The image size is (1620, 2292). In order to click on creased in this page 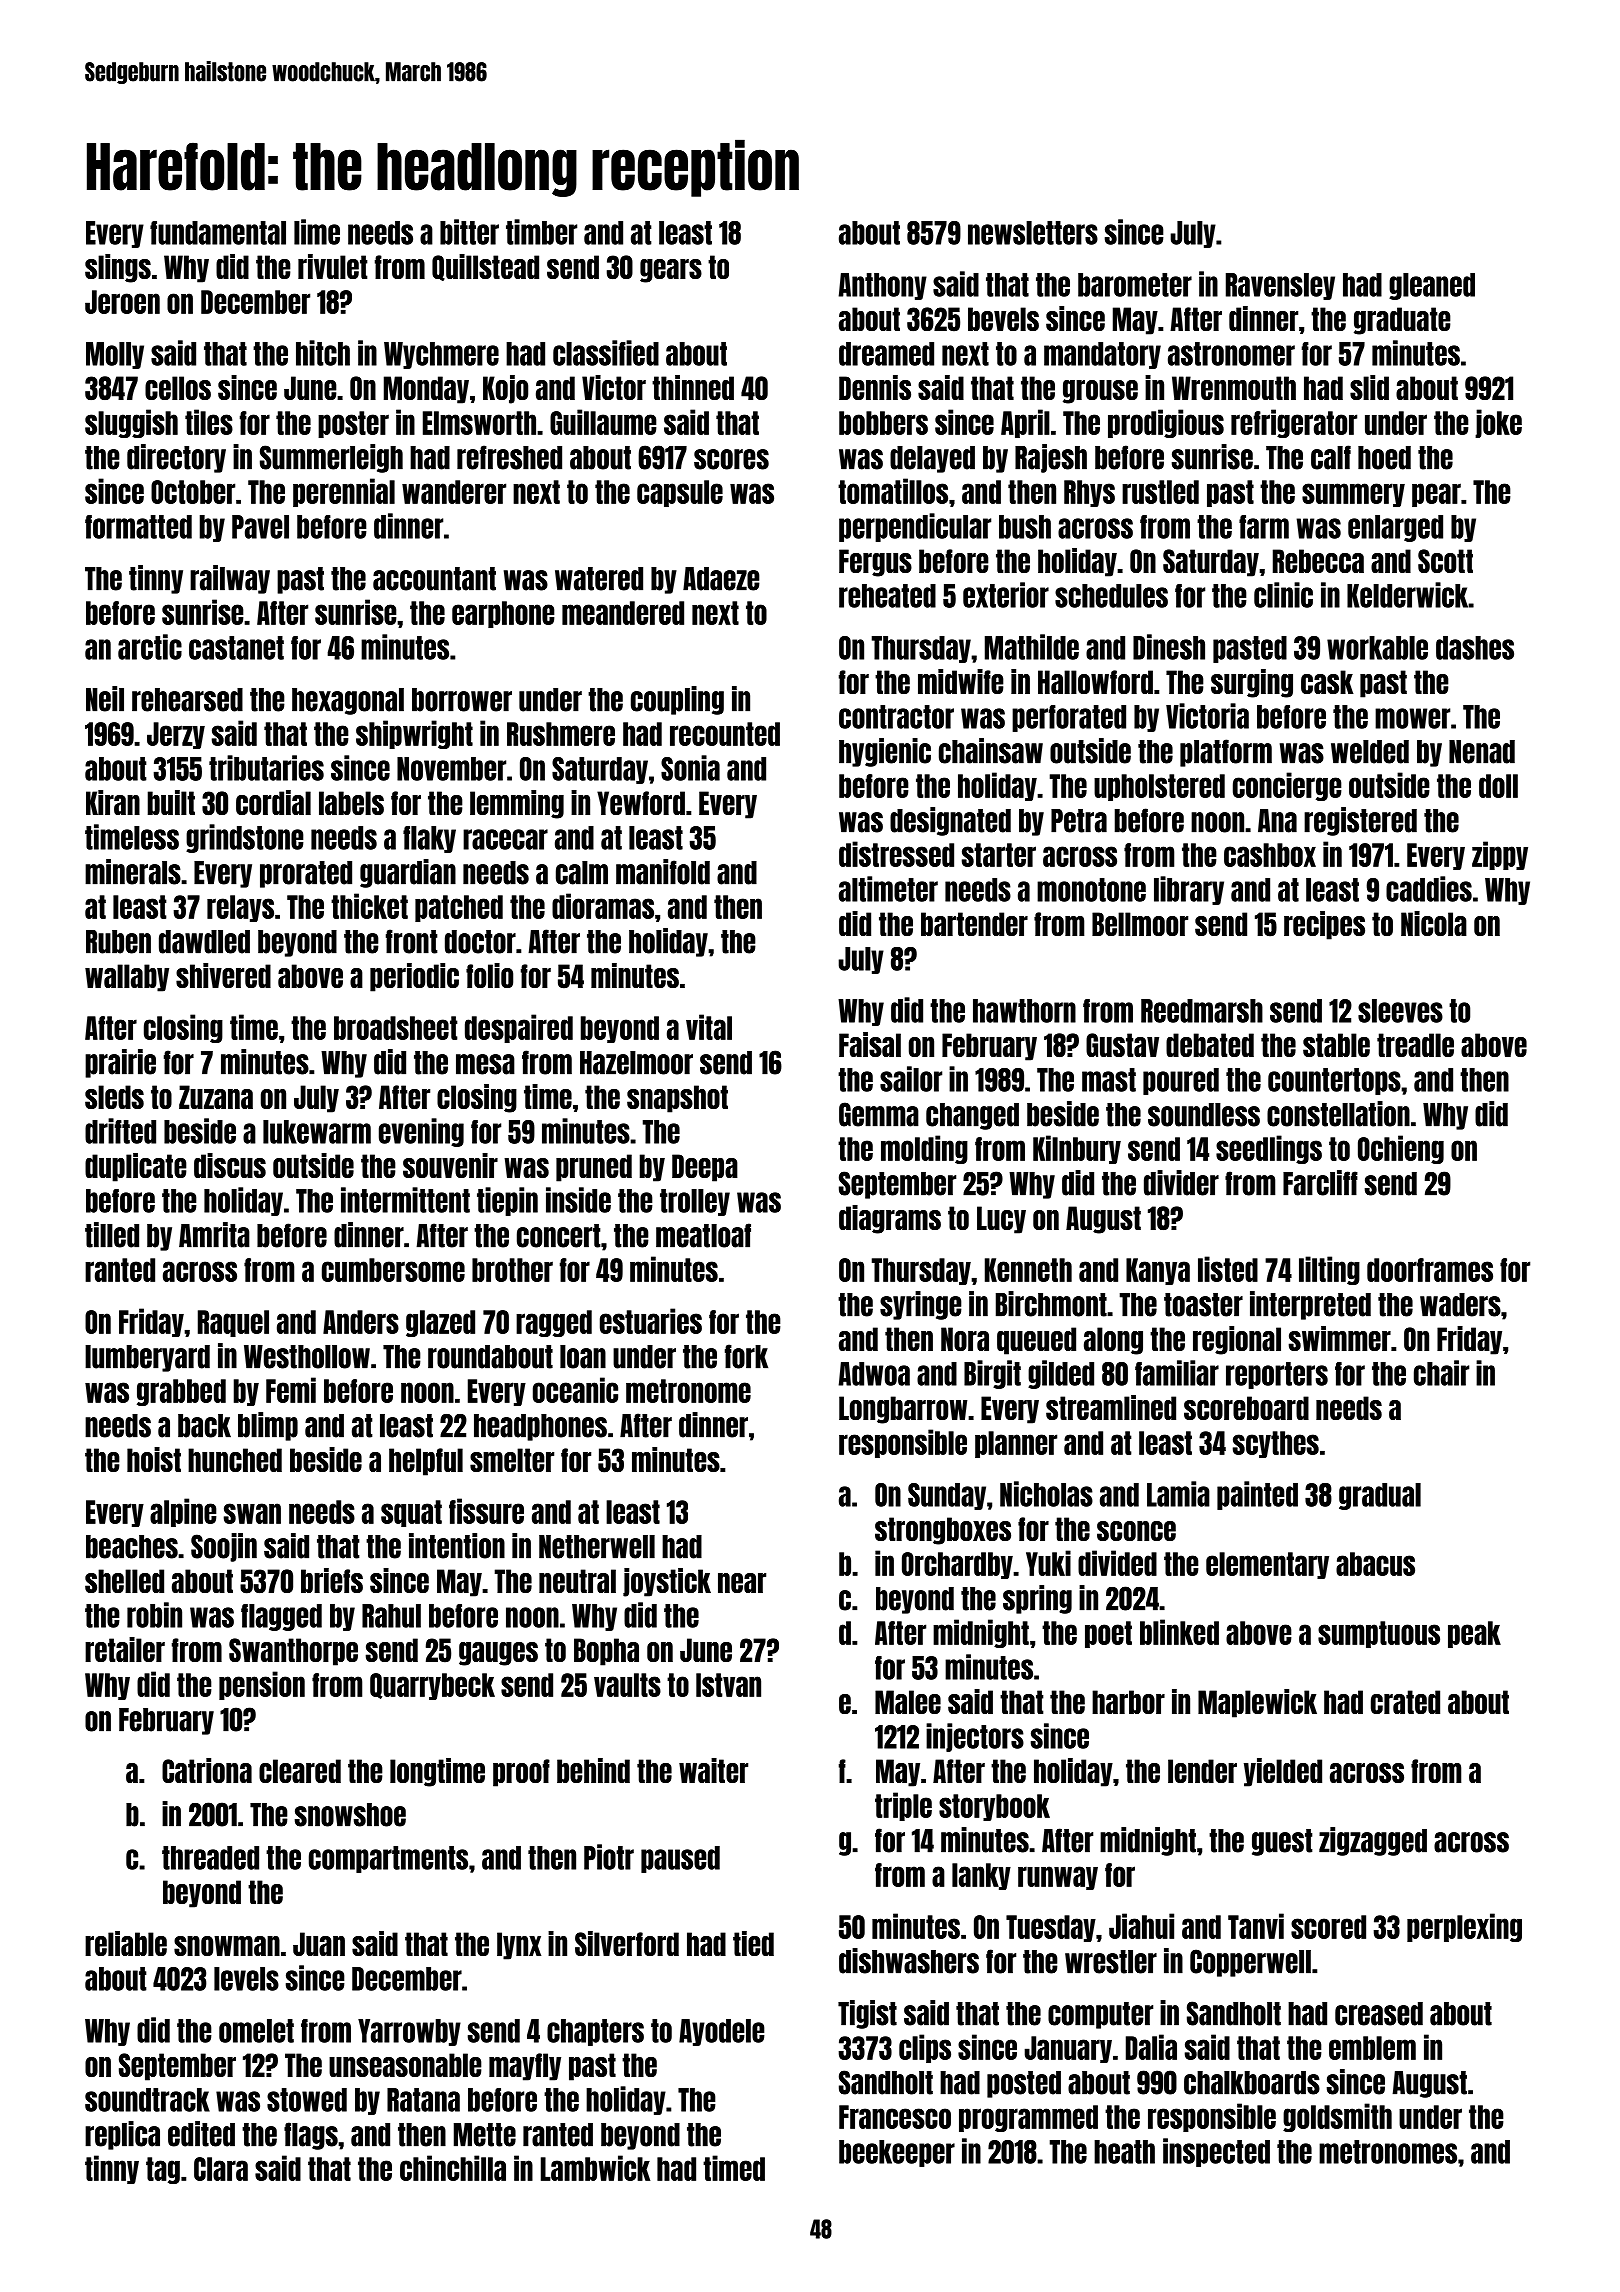, I will do `click(1379, 2014)`.
